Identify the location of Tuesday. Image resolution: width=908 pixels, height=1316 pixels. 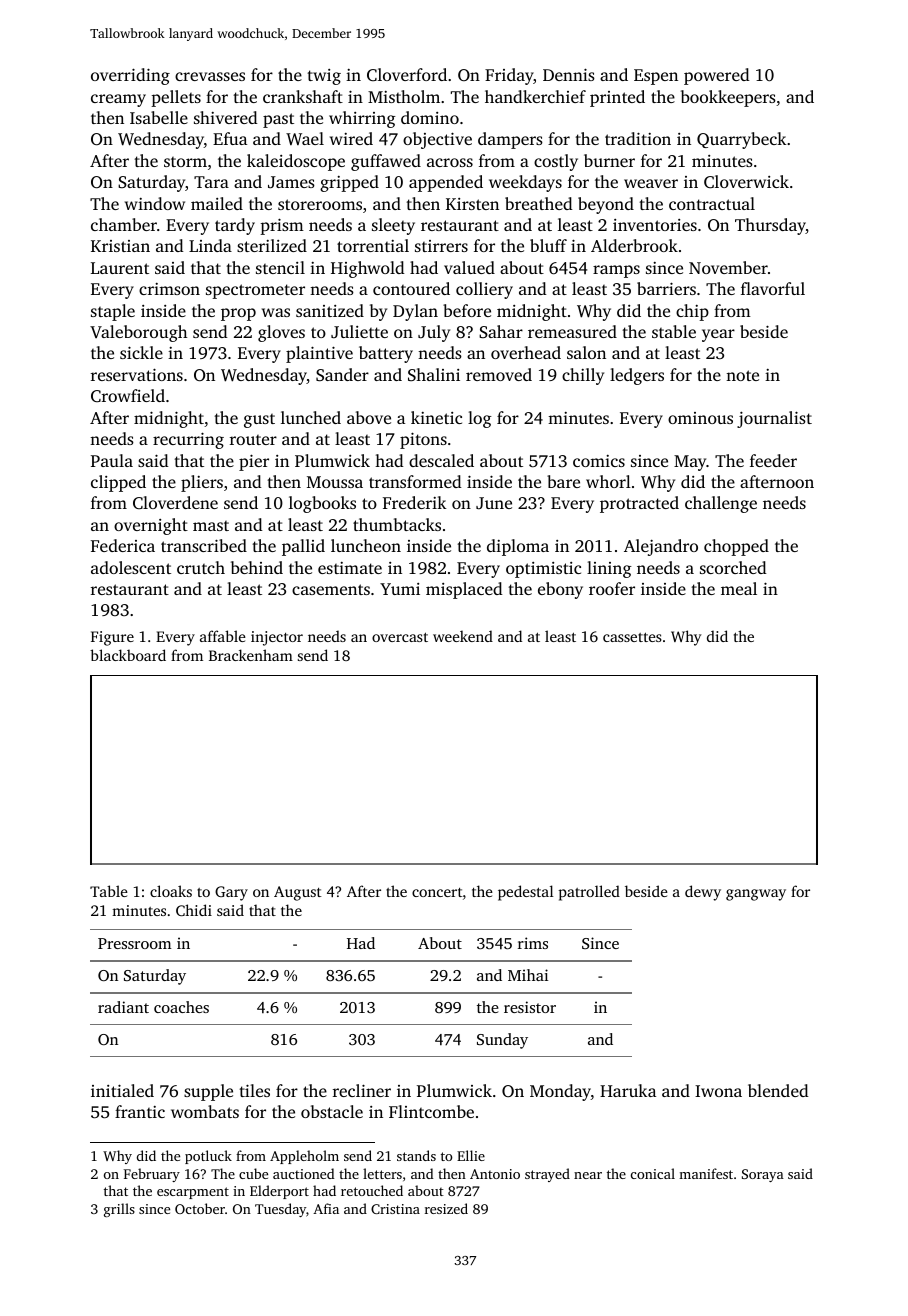
(280, 1210).
